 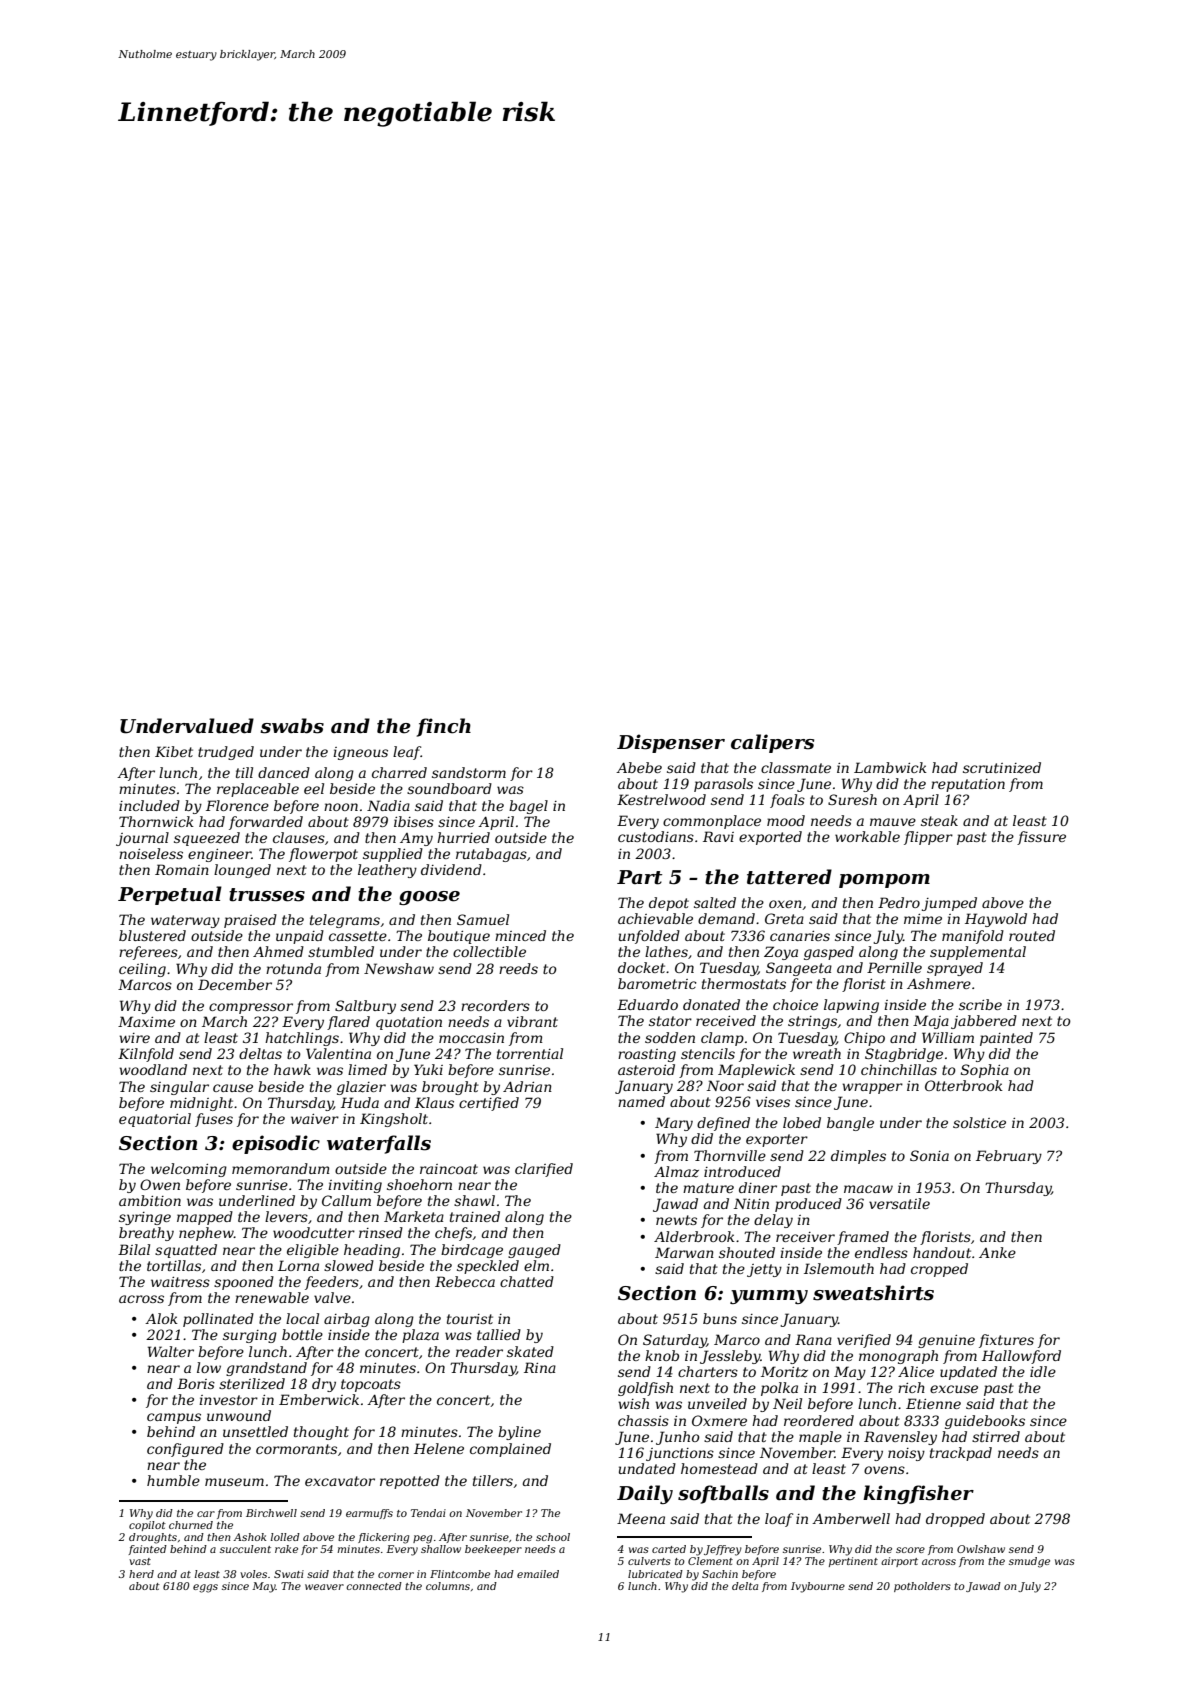 What do you see at coordinates (863, 1238) in the image?
I see `framed` at bounding box center [863, 1238].
